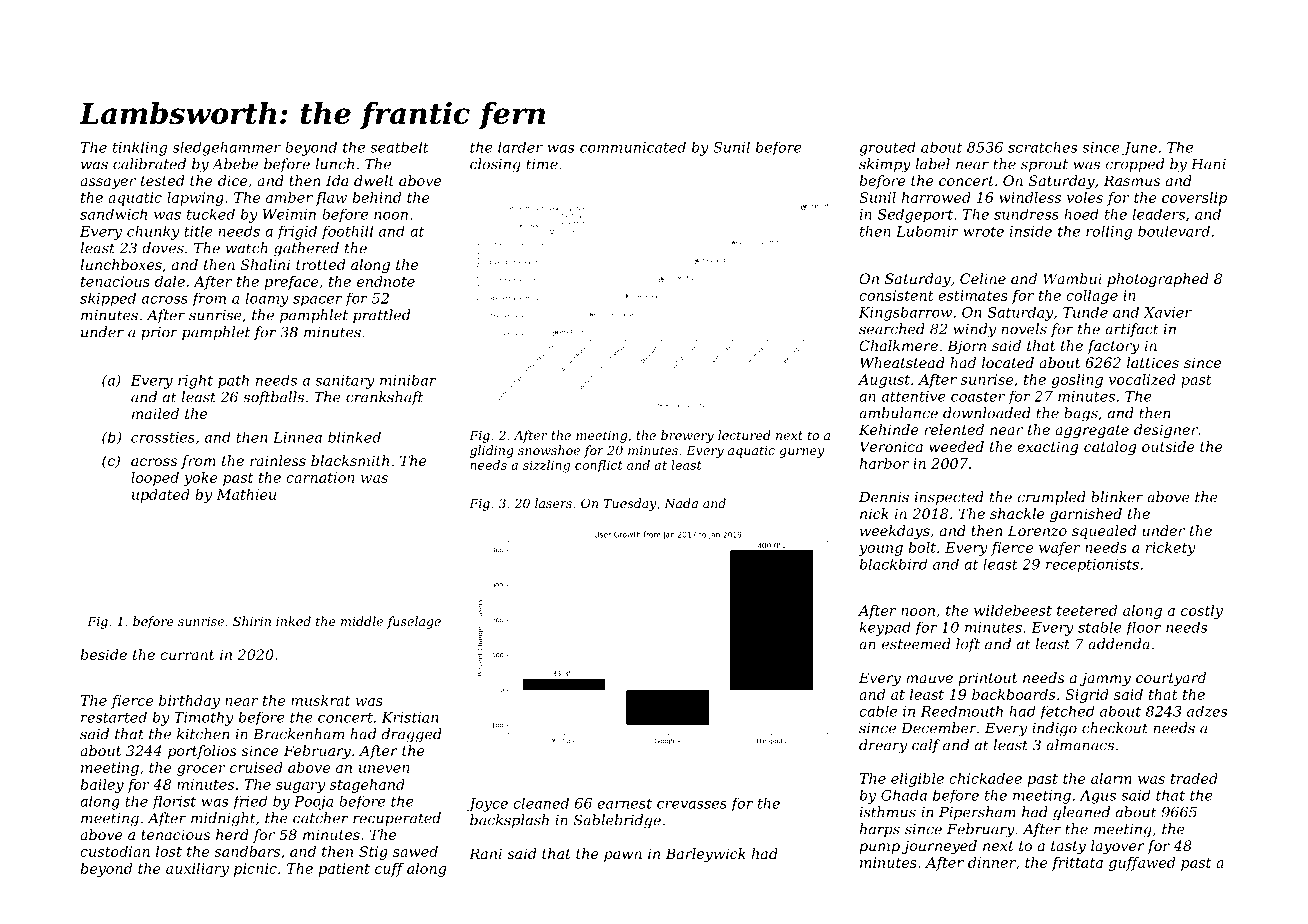 This document has width=1308, height=924. I want to click on watch, so click(247, 248).
